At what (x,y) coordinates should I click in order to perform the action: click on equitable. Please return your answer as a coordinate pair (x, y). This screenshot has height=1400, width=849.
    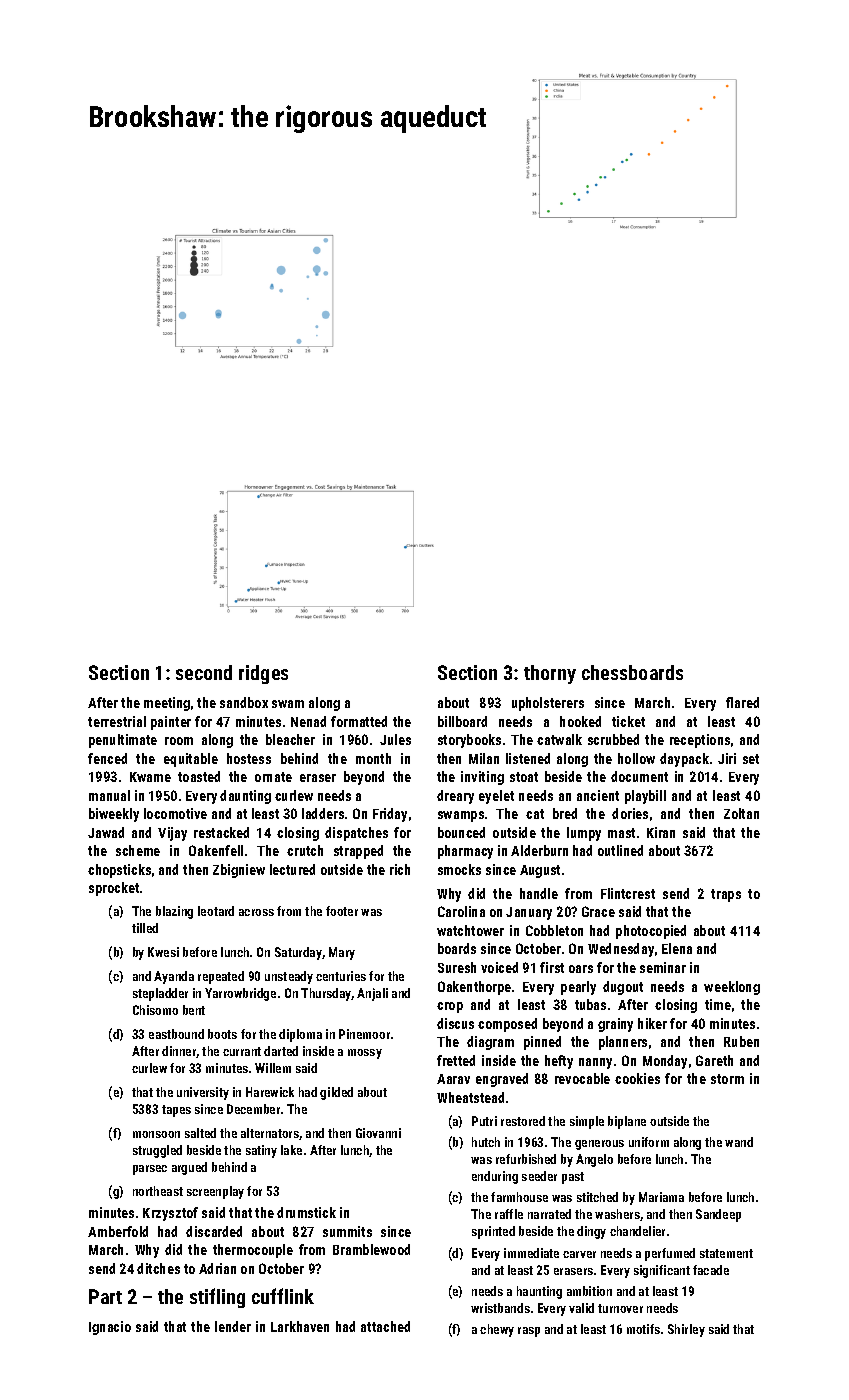
    Looking at the image, I should click on (191, 760).
